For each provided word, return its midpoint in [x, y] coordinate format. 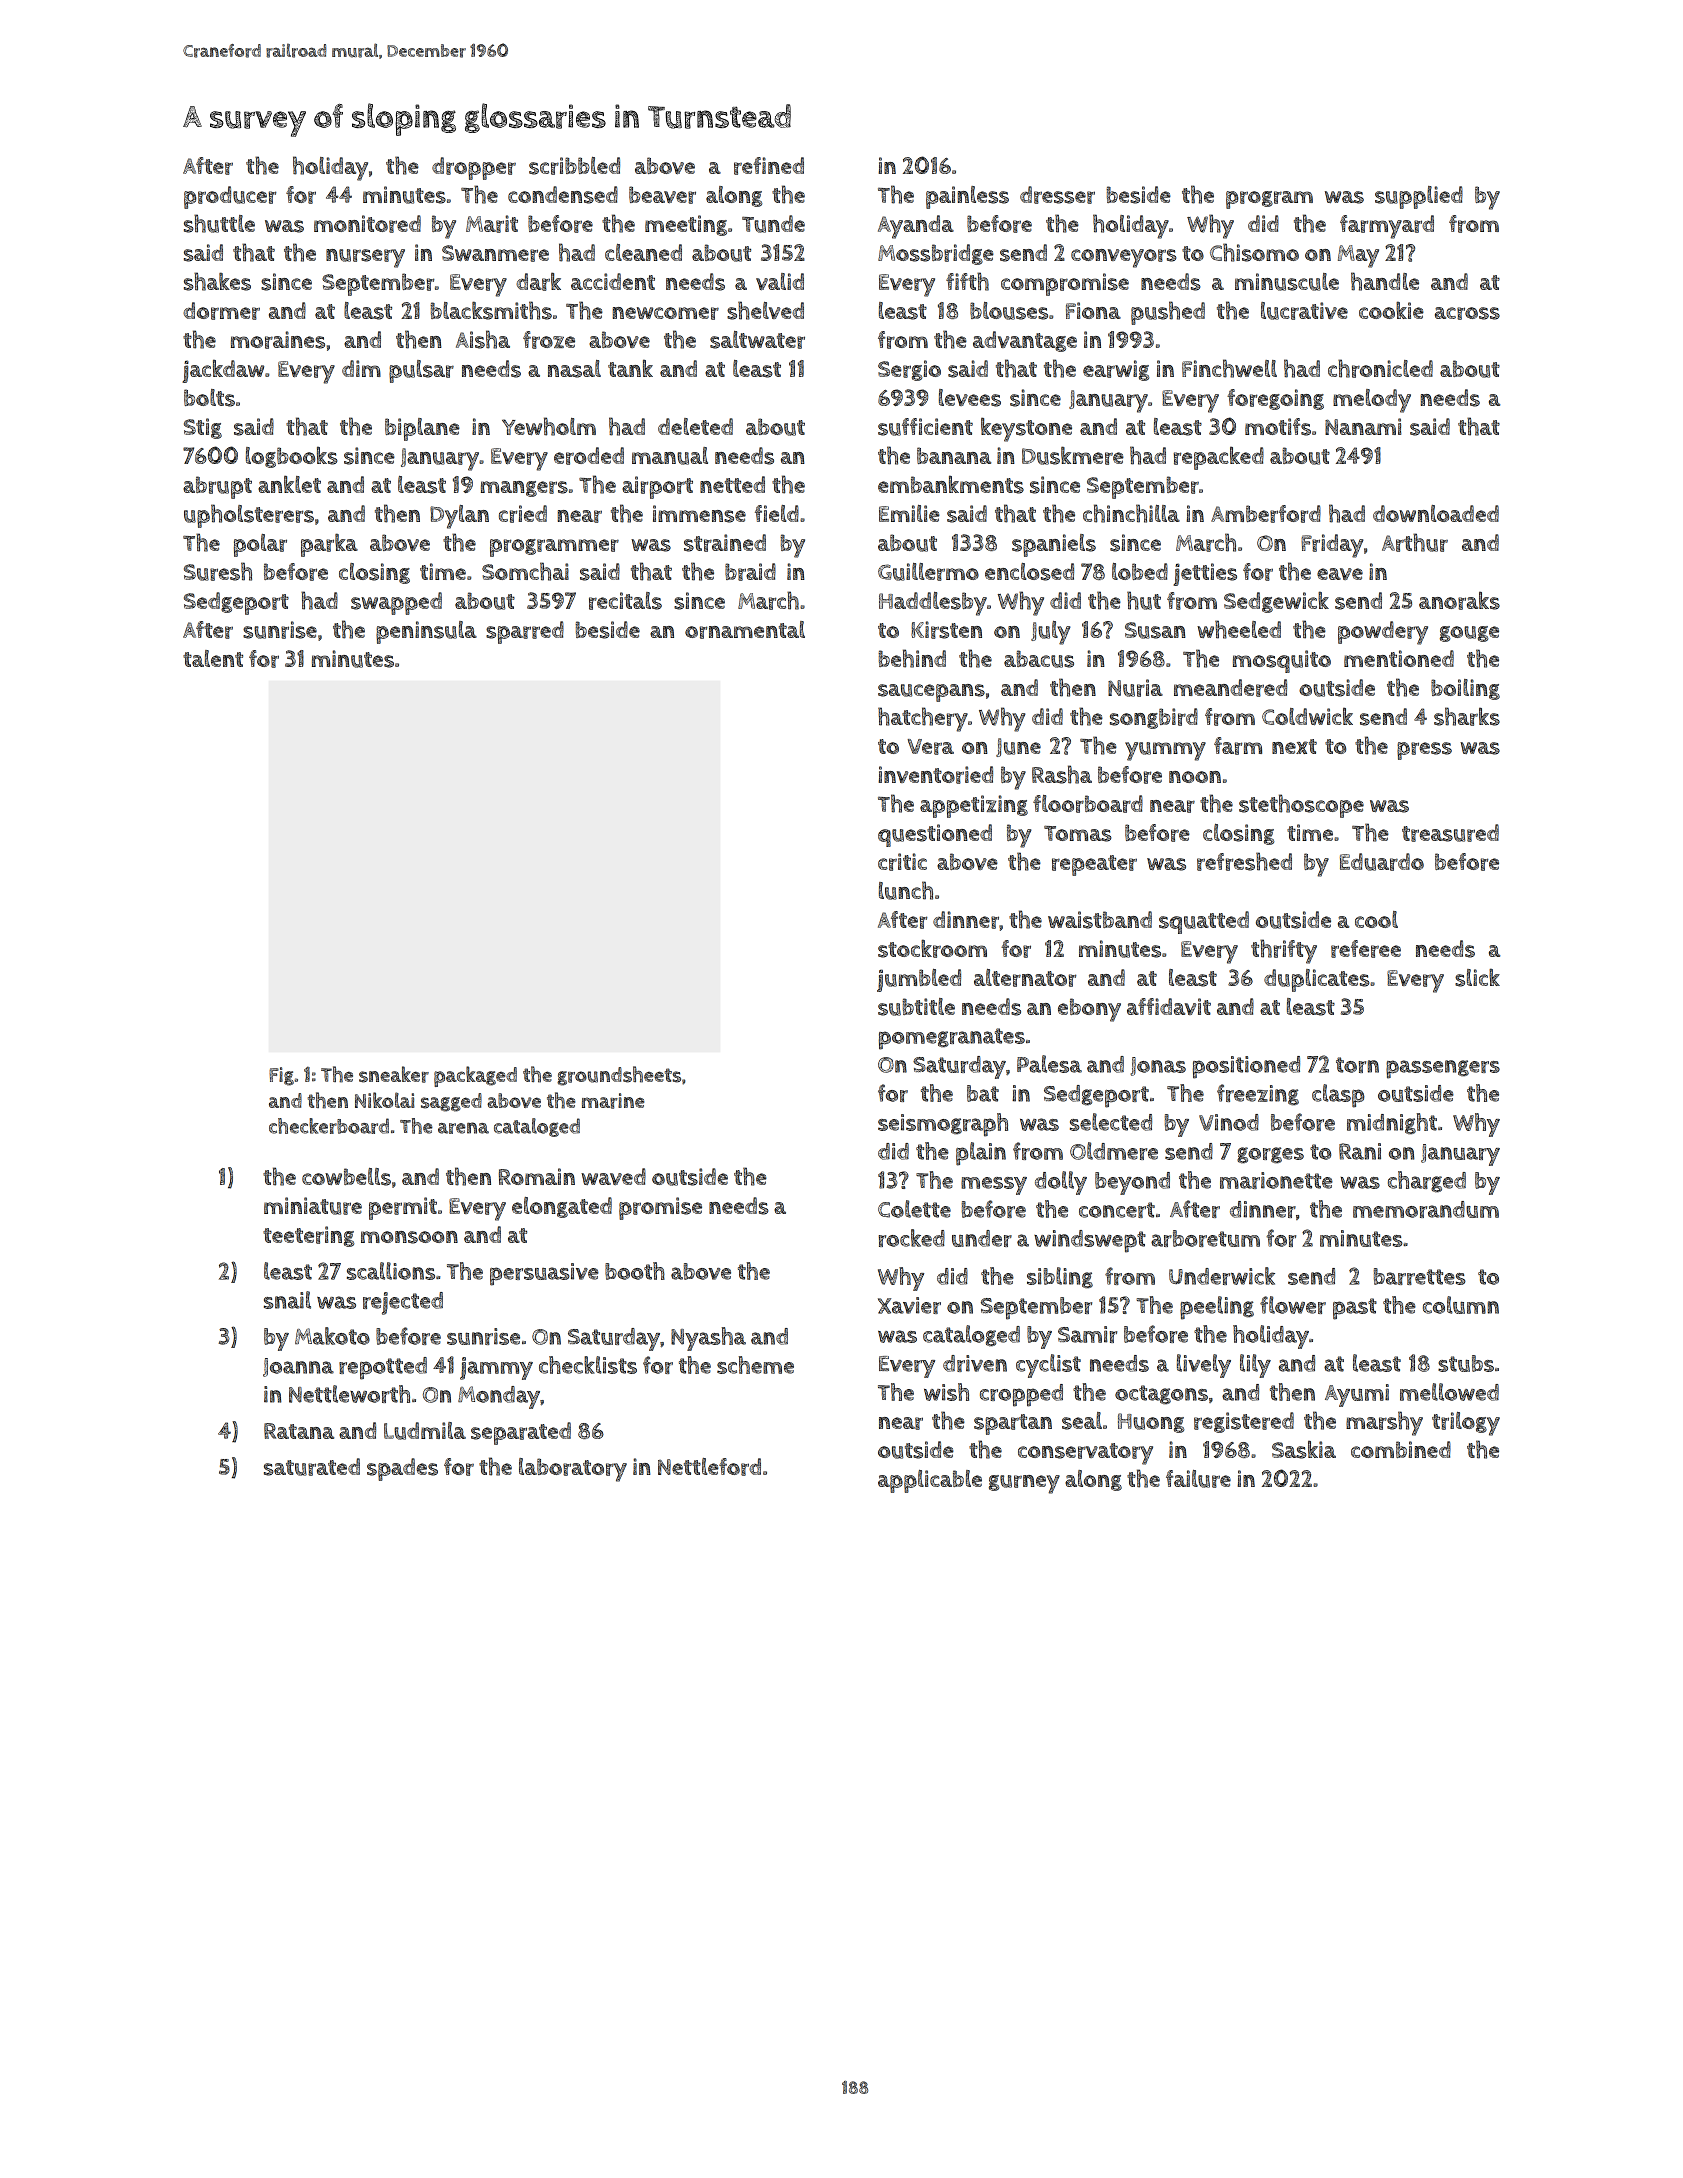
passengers [1443, 1069]
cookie [1391, 310]
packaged [475, 1076]
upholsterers [249, 516]
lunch [906, 890]
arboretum [1205, 1238]
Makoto [332, 1336]
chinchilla [1131, 513]
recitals [625, 601]
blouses [1009, 311]
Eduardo [1382, 862]
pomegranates [952, 1039]
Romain [537, 1176]
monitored [367, 224]
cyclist [1048, 1366]
